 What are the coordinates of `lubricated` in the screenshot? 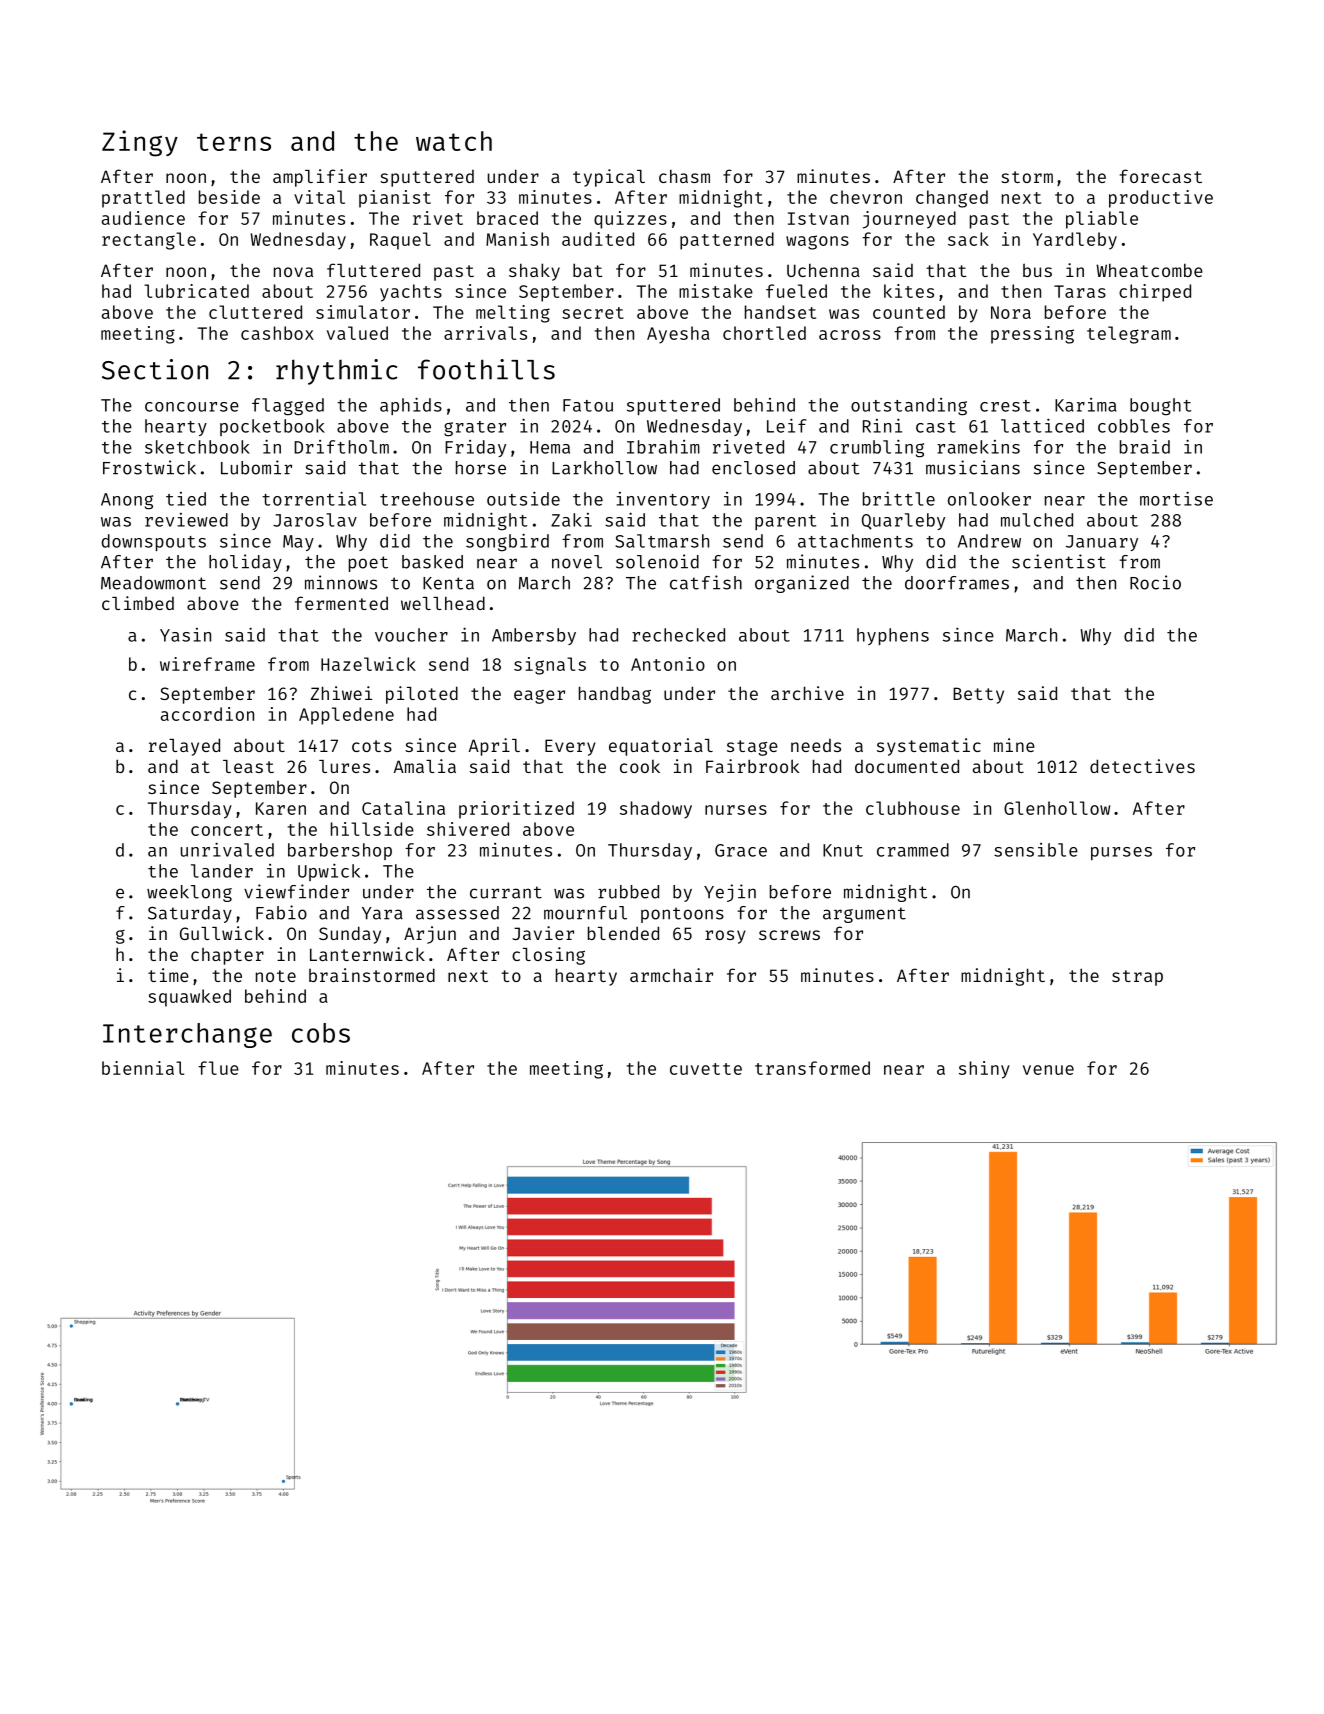 It's located at (196, 291).
